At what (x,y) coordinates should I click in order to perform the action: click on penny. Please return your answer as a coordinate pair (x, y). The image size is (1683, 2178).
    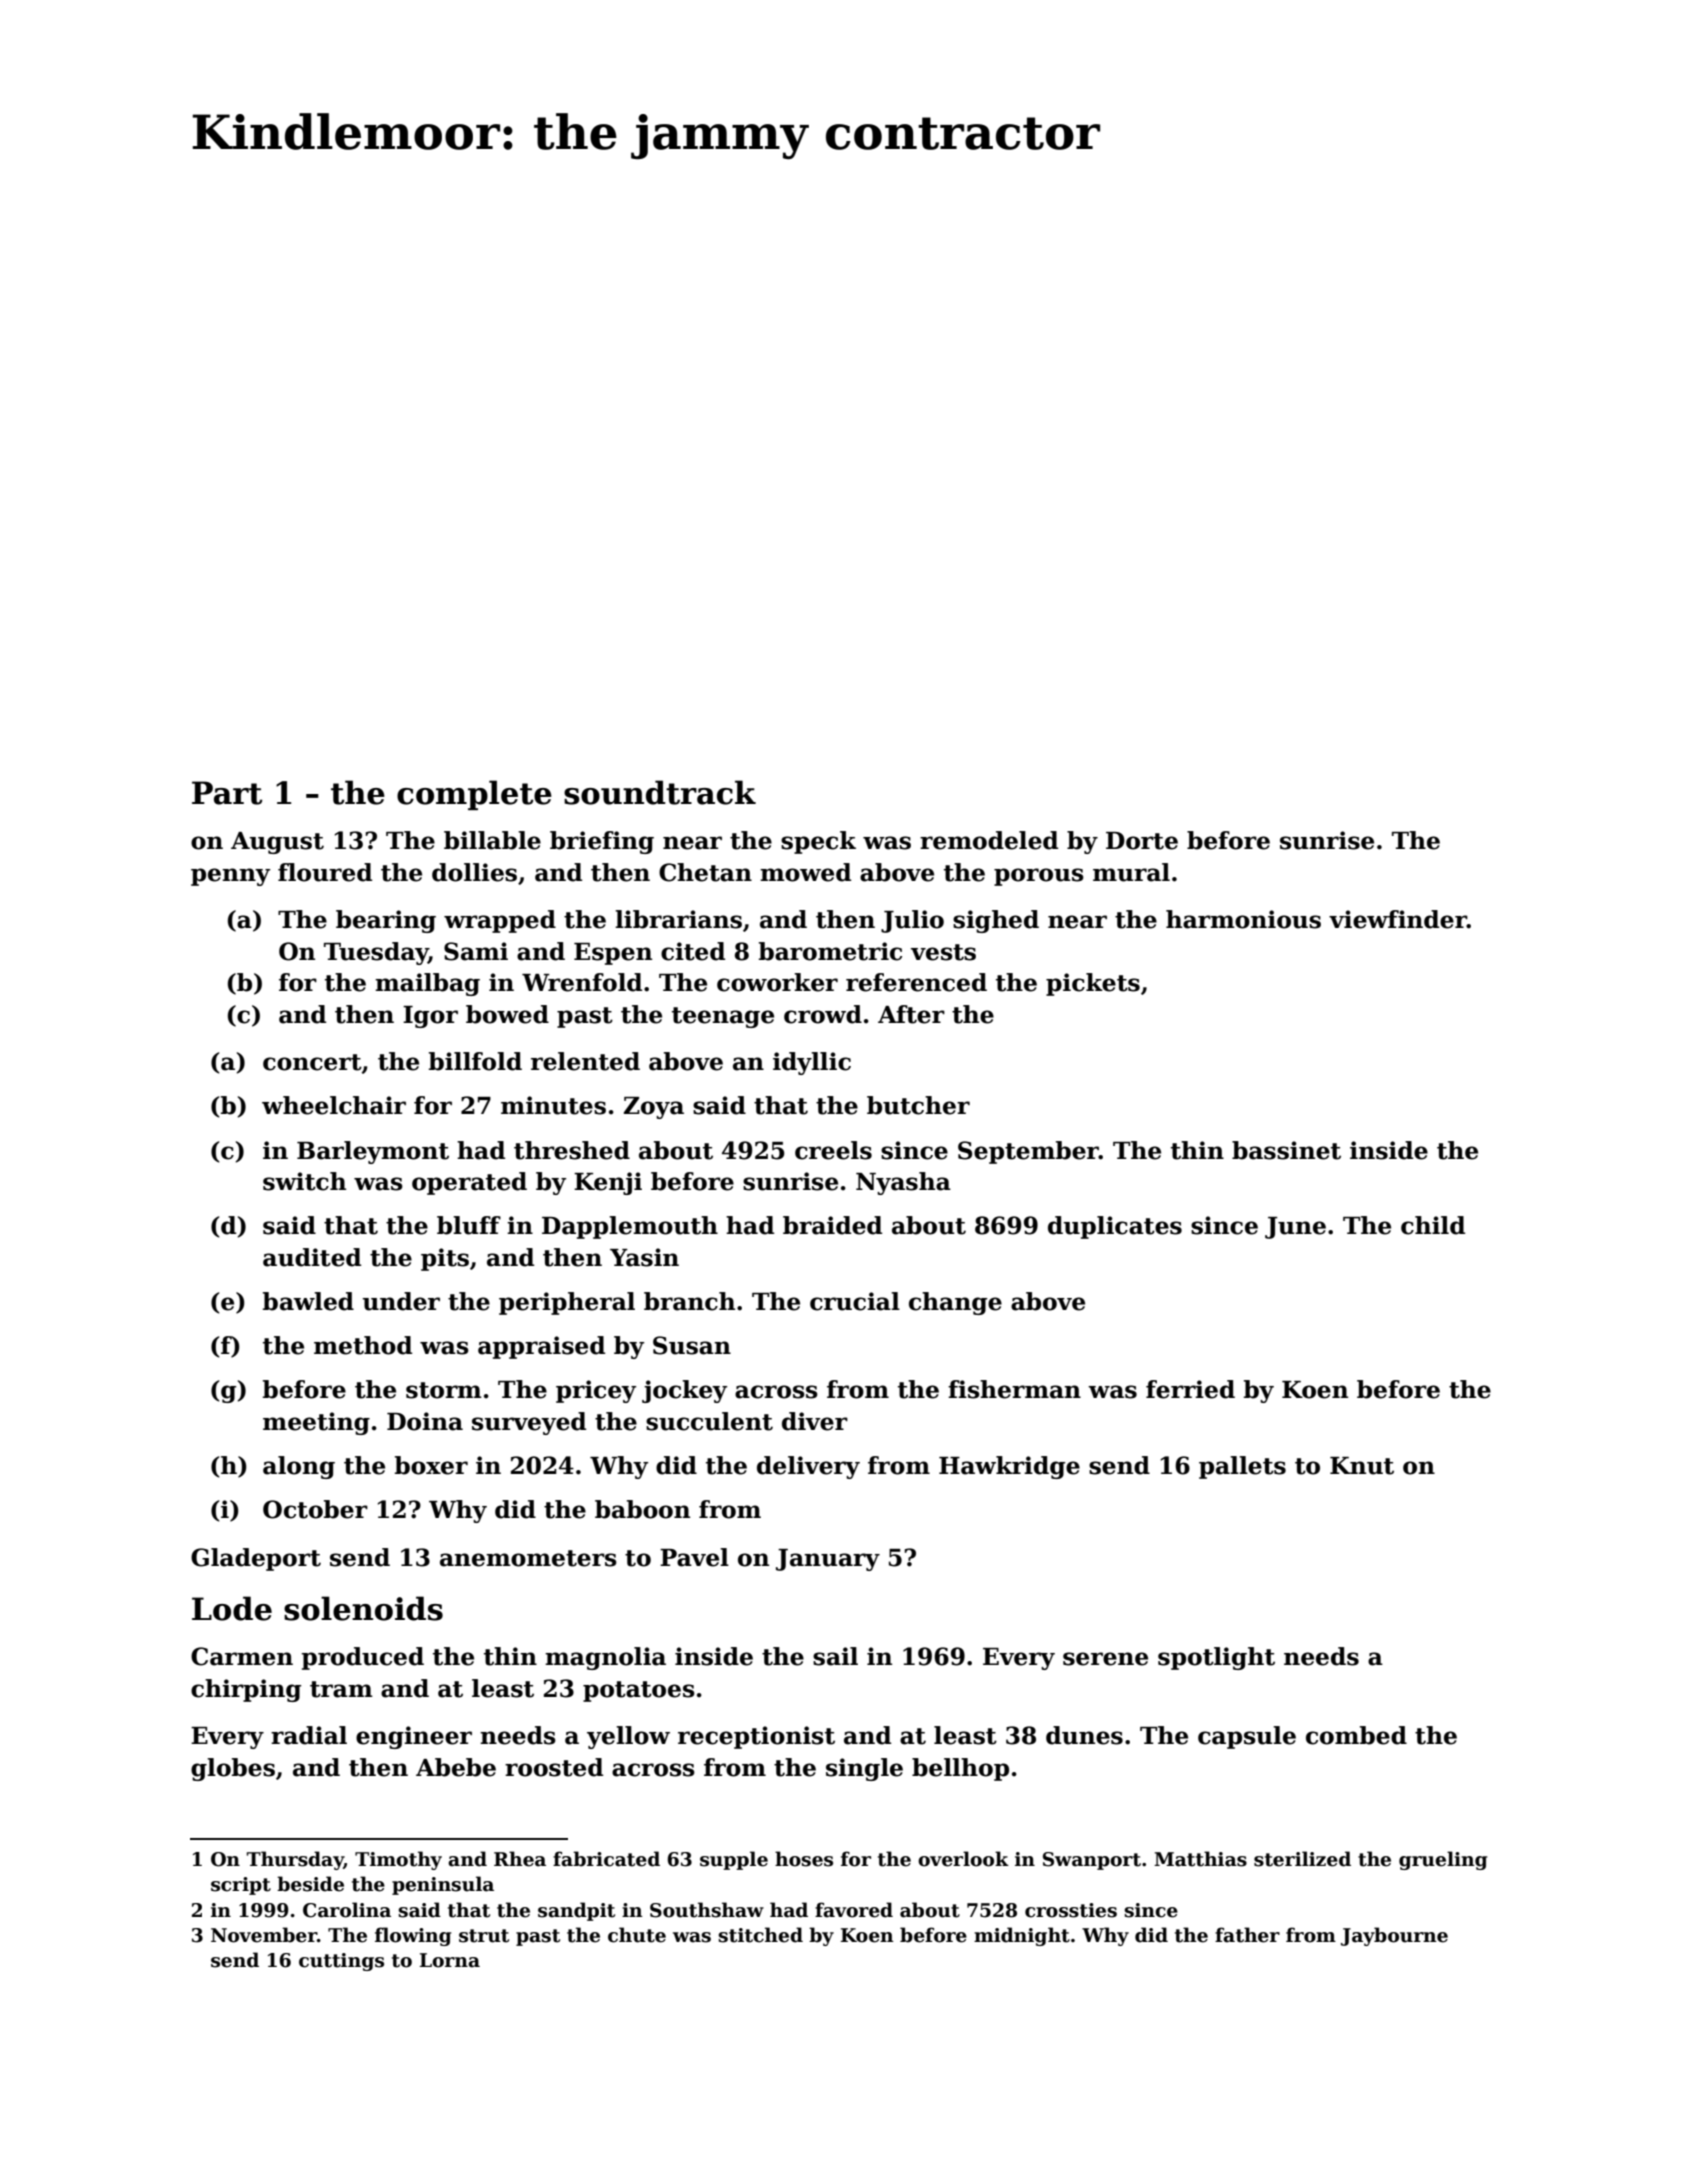
    Looking at the image, I should click on (230, 877).
